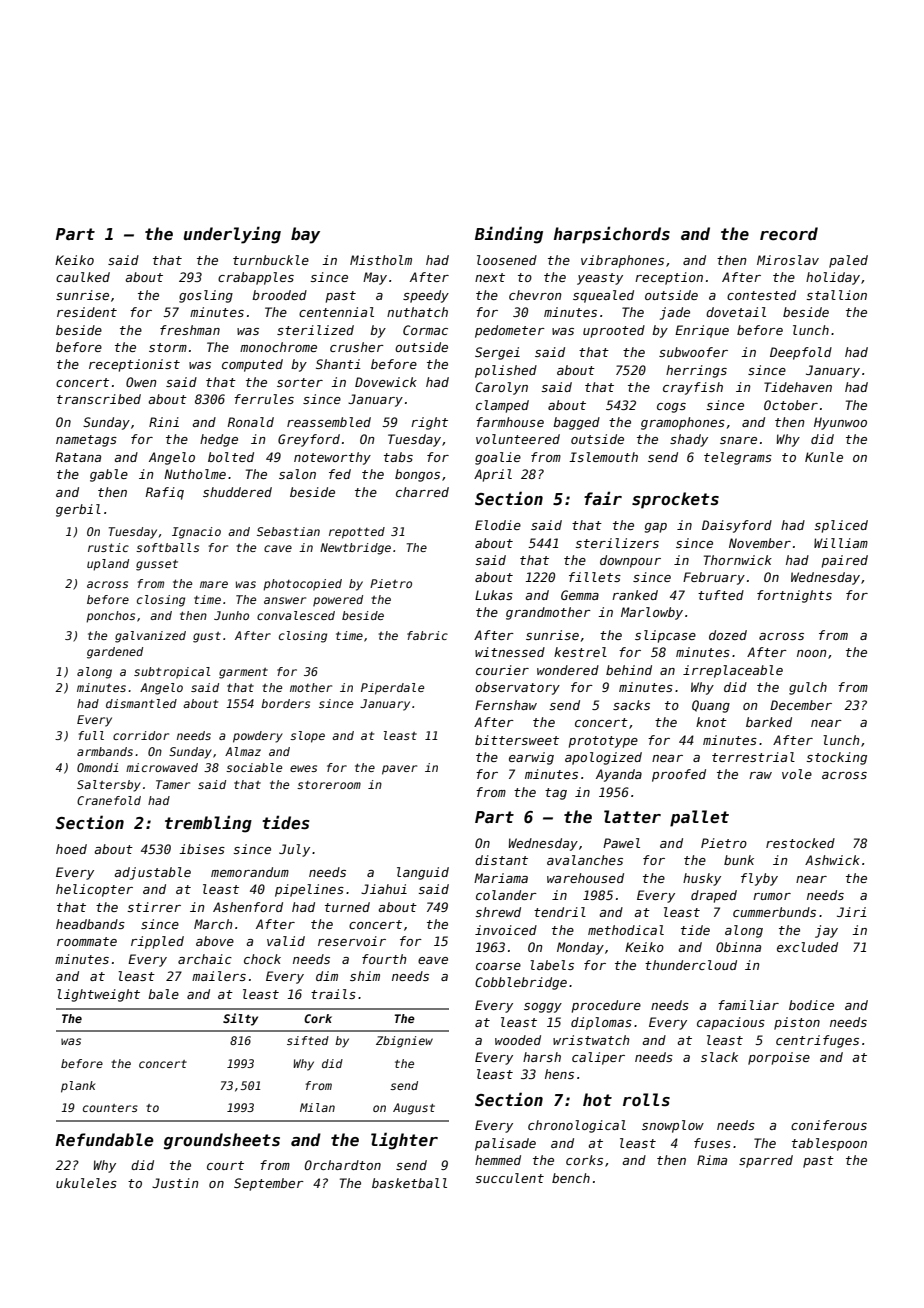  Describe the element at coordinates (338, 601) in the screenshot. I see `powered` at that location.
